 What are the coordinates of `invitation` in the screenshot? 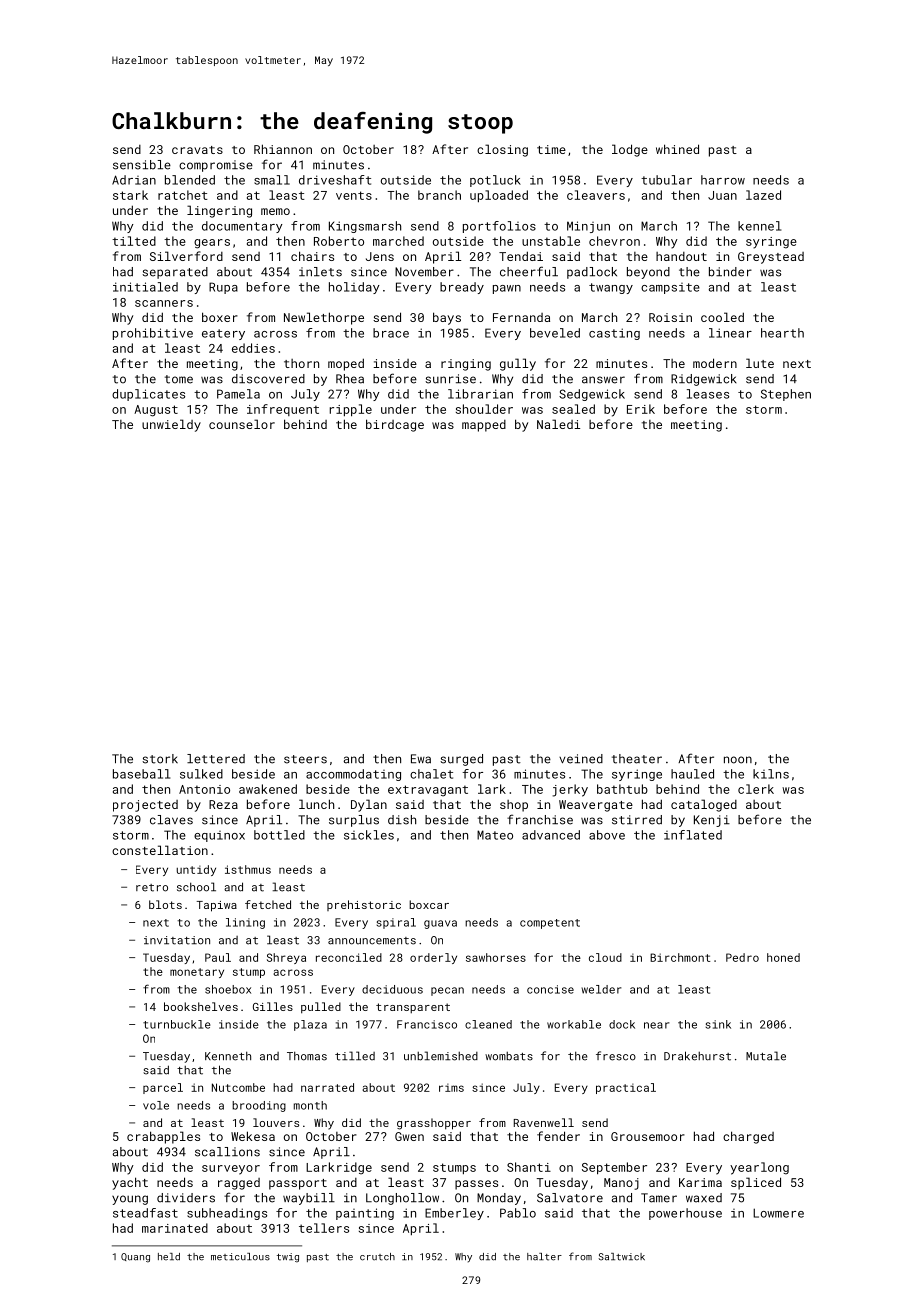 It's located at (177, 940).
